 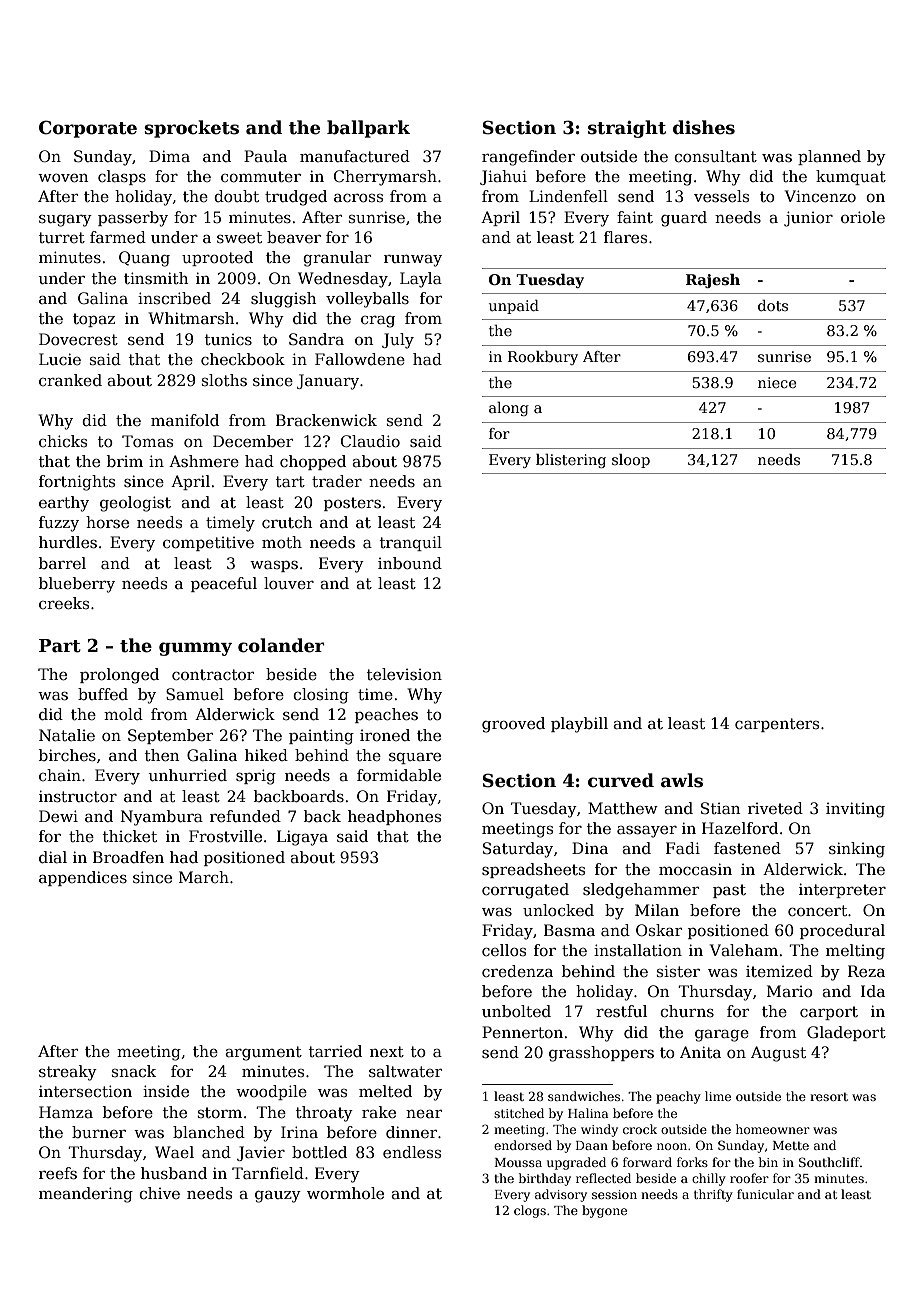 I want to click on grooved, so click(x=513, y=725).
